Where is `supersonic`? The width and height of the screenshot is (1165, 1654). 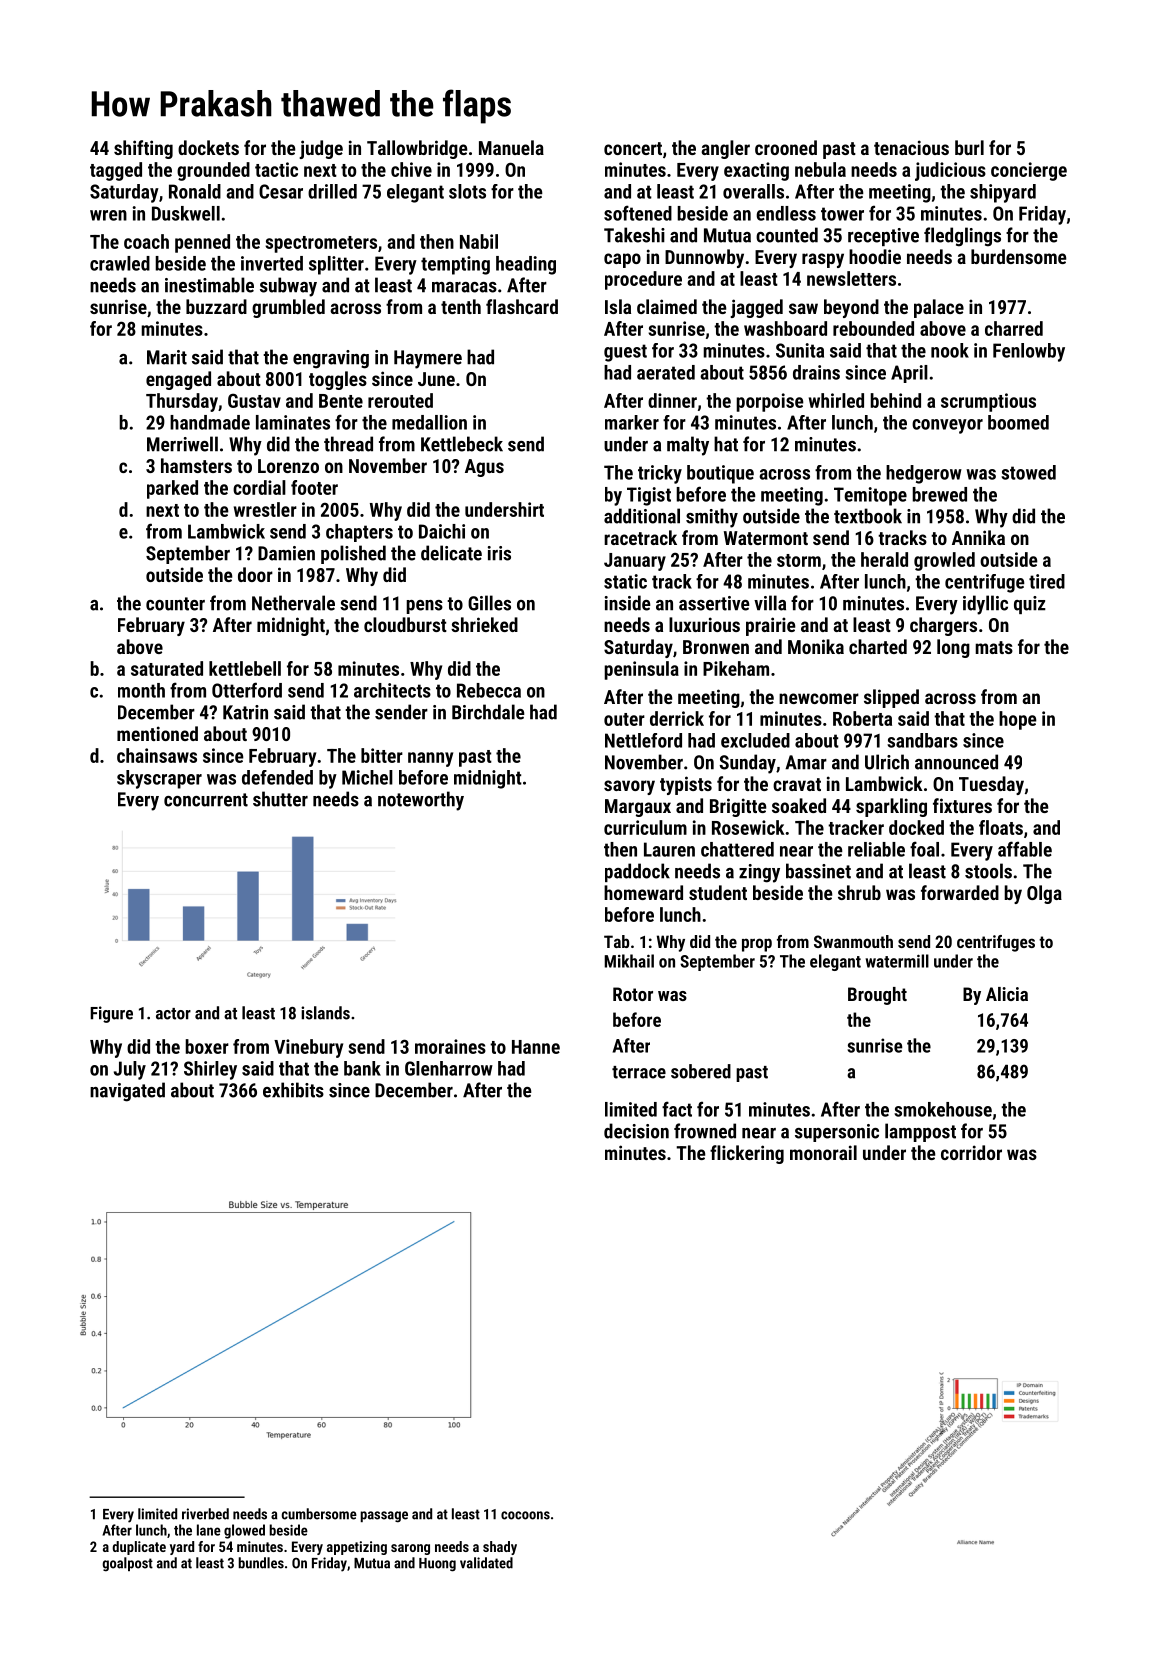
supersonic is located at coordinates (837, 1133).
